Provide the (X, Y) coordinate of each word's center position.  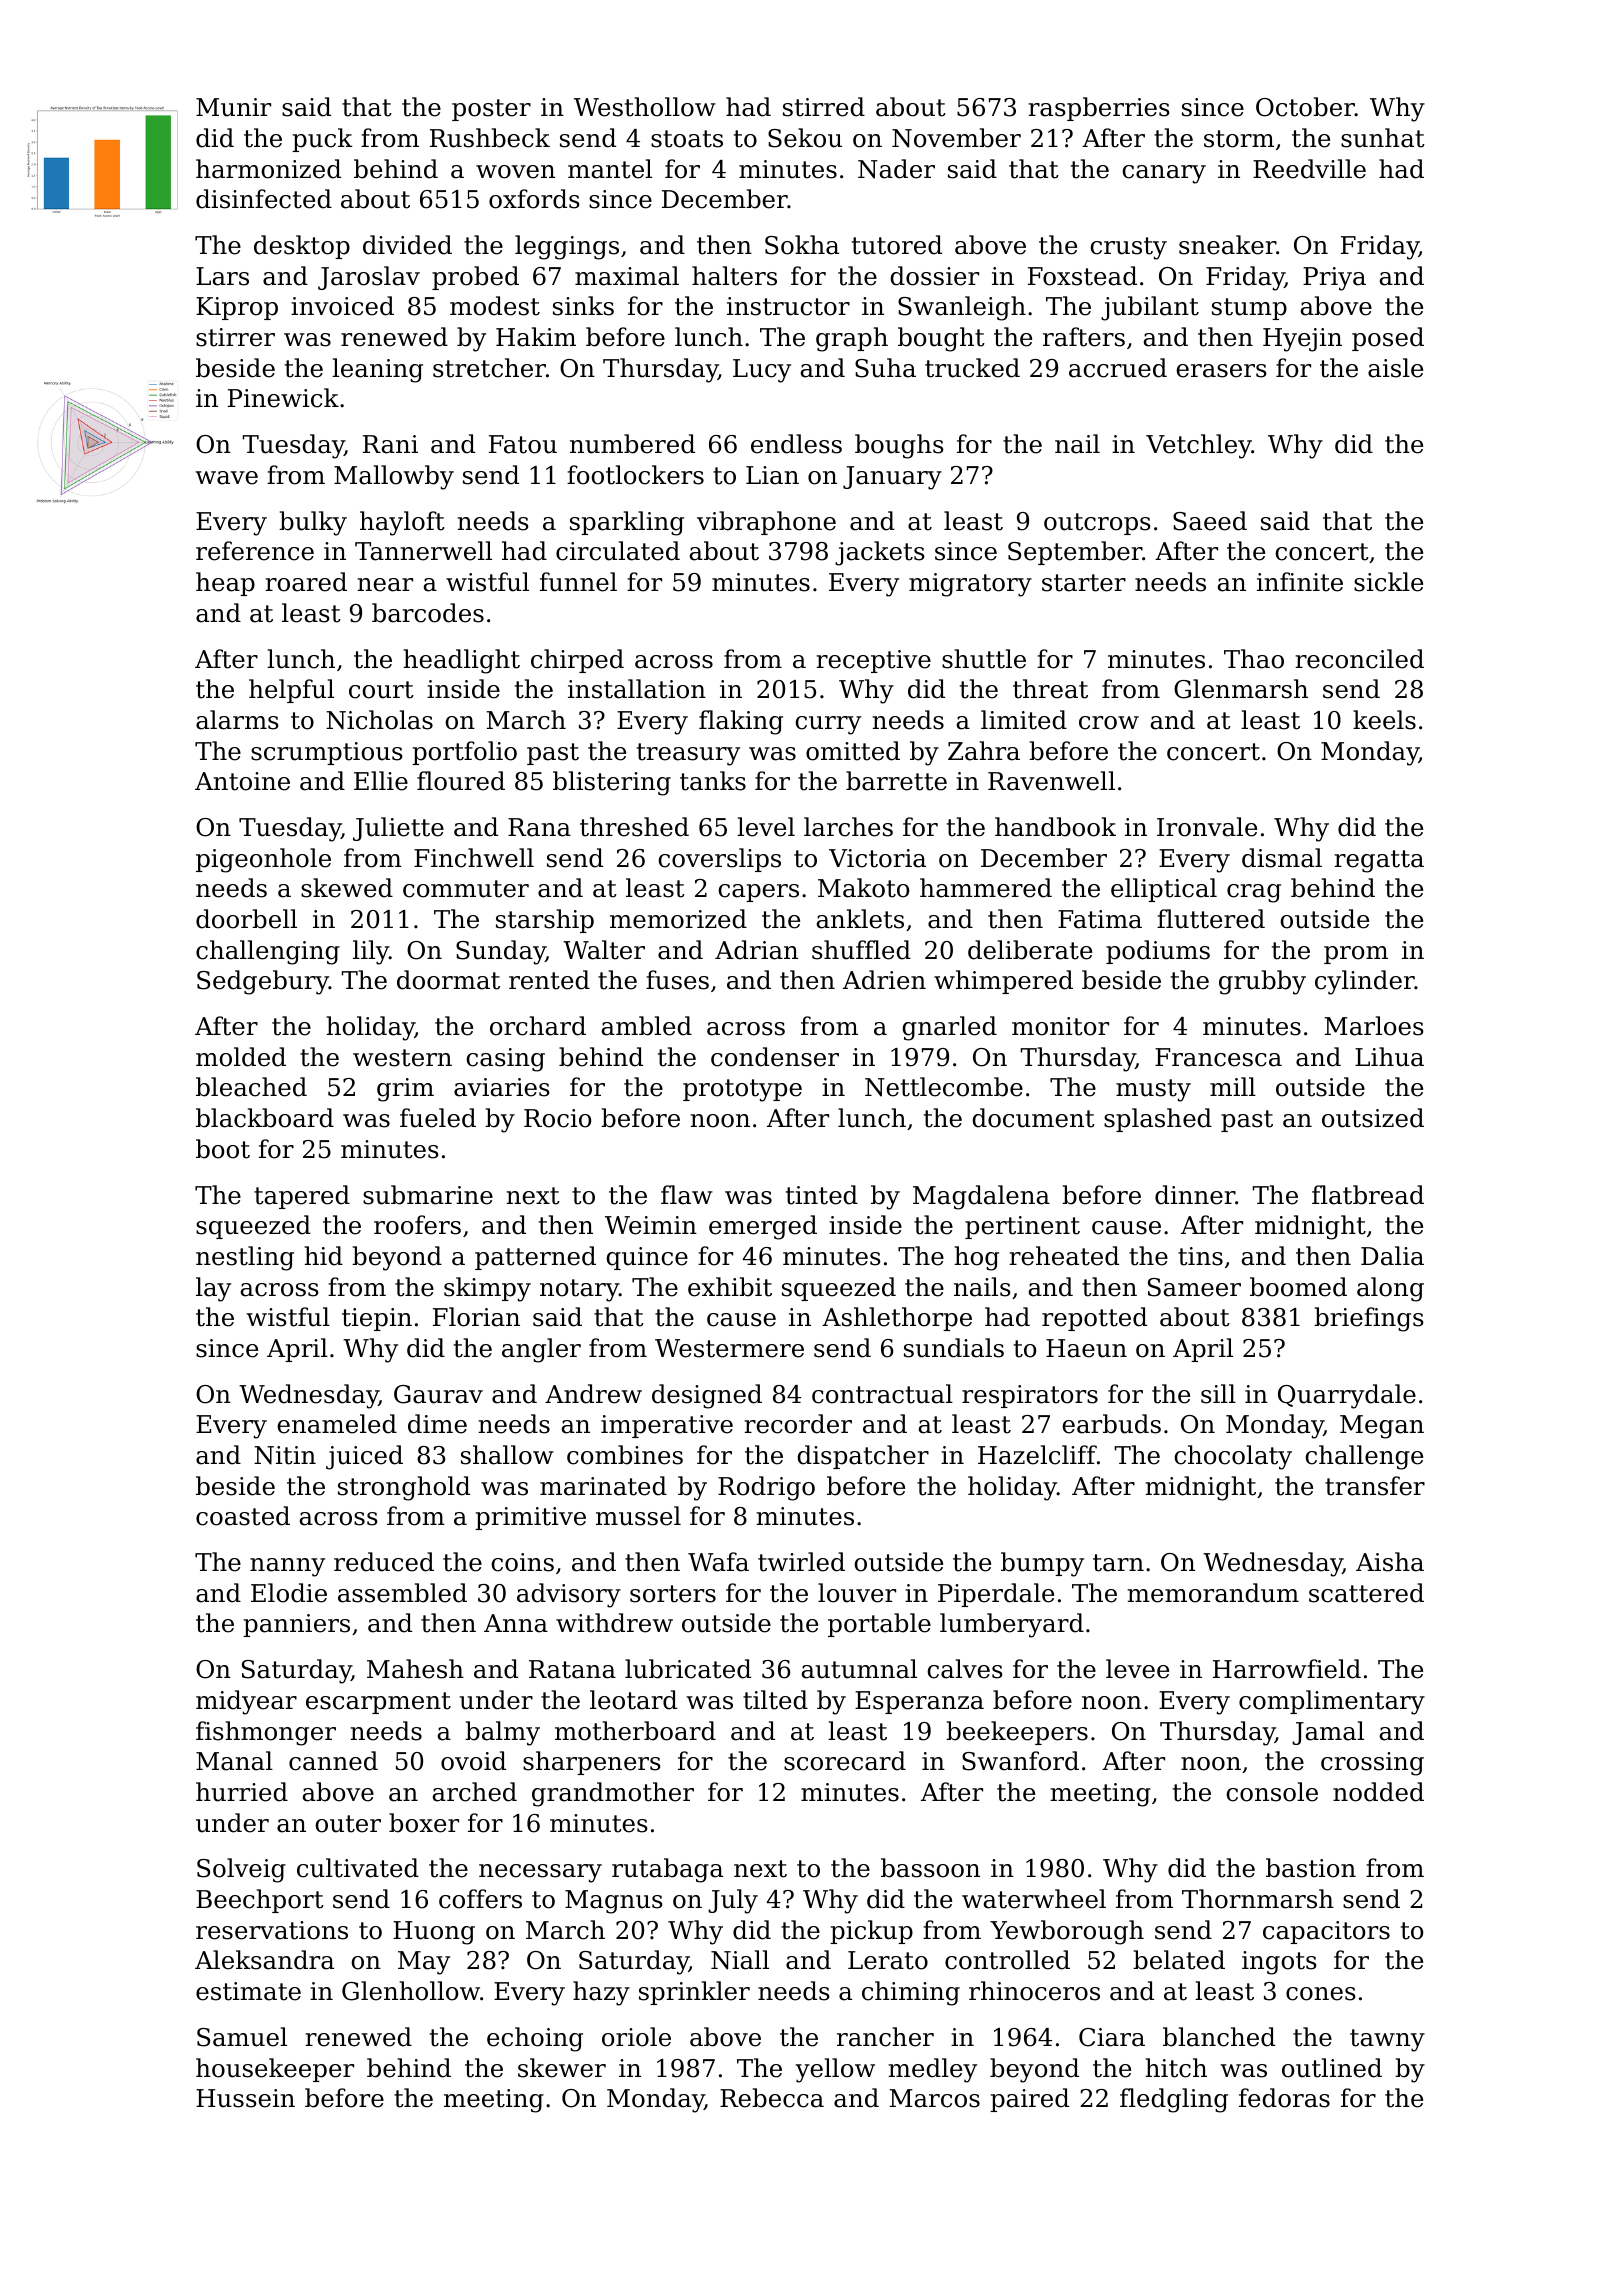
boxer (424, 1823)
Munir (233, 107)
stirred (824, 107)
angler (541, 1350)
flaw (687, 1195)
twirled (801, 1562)
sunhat (1383, 138)
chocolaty (1233, 1457)
